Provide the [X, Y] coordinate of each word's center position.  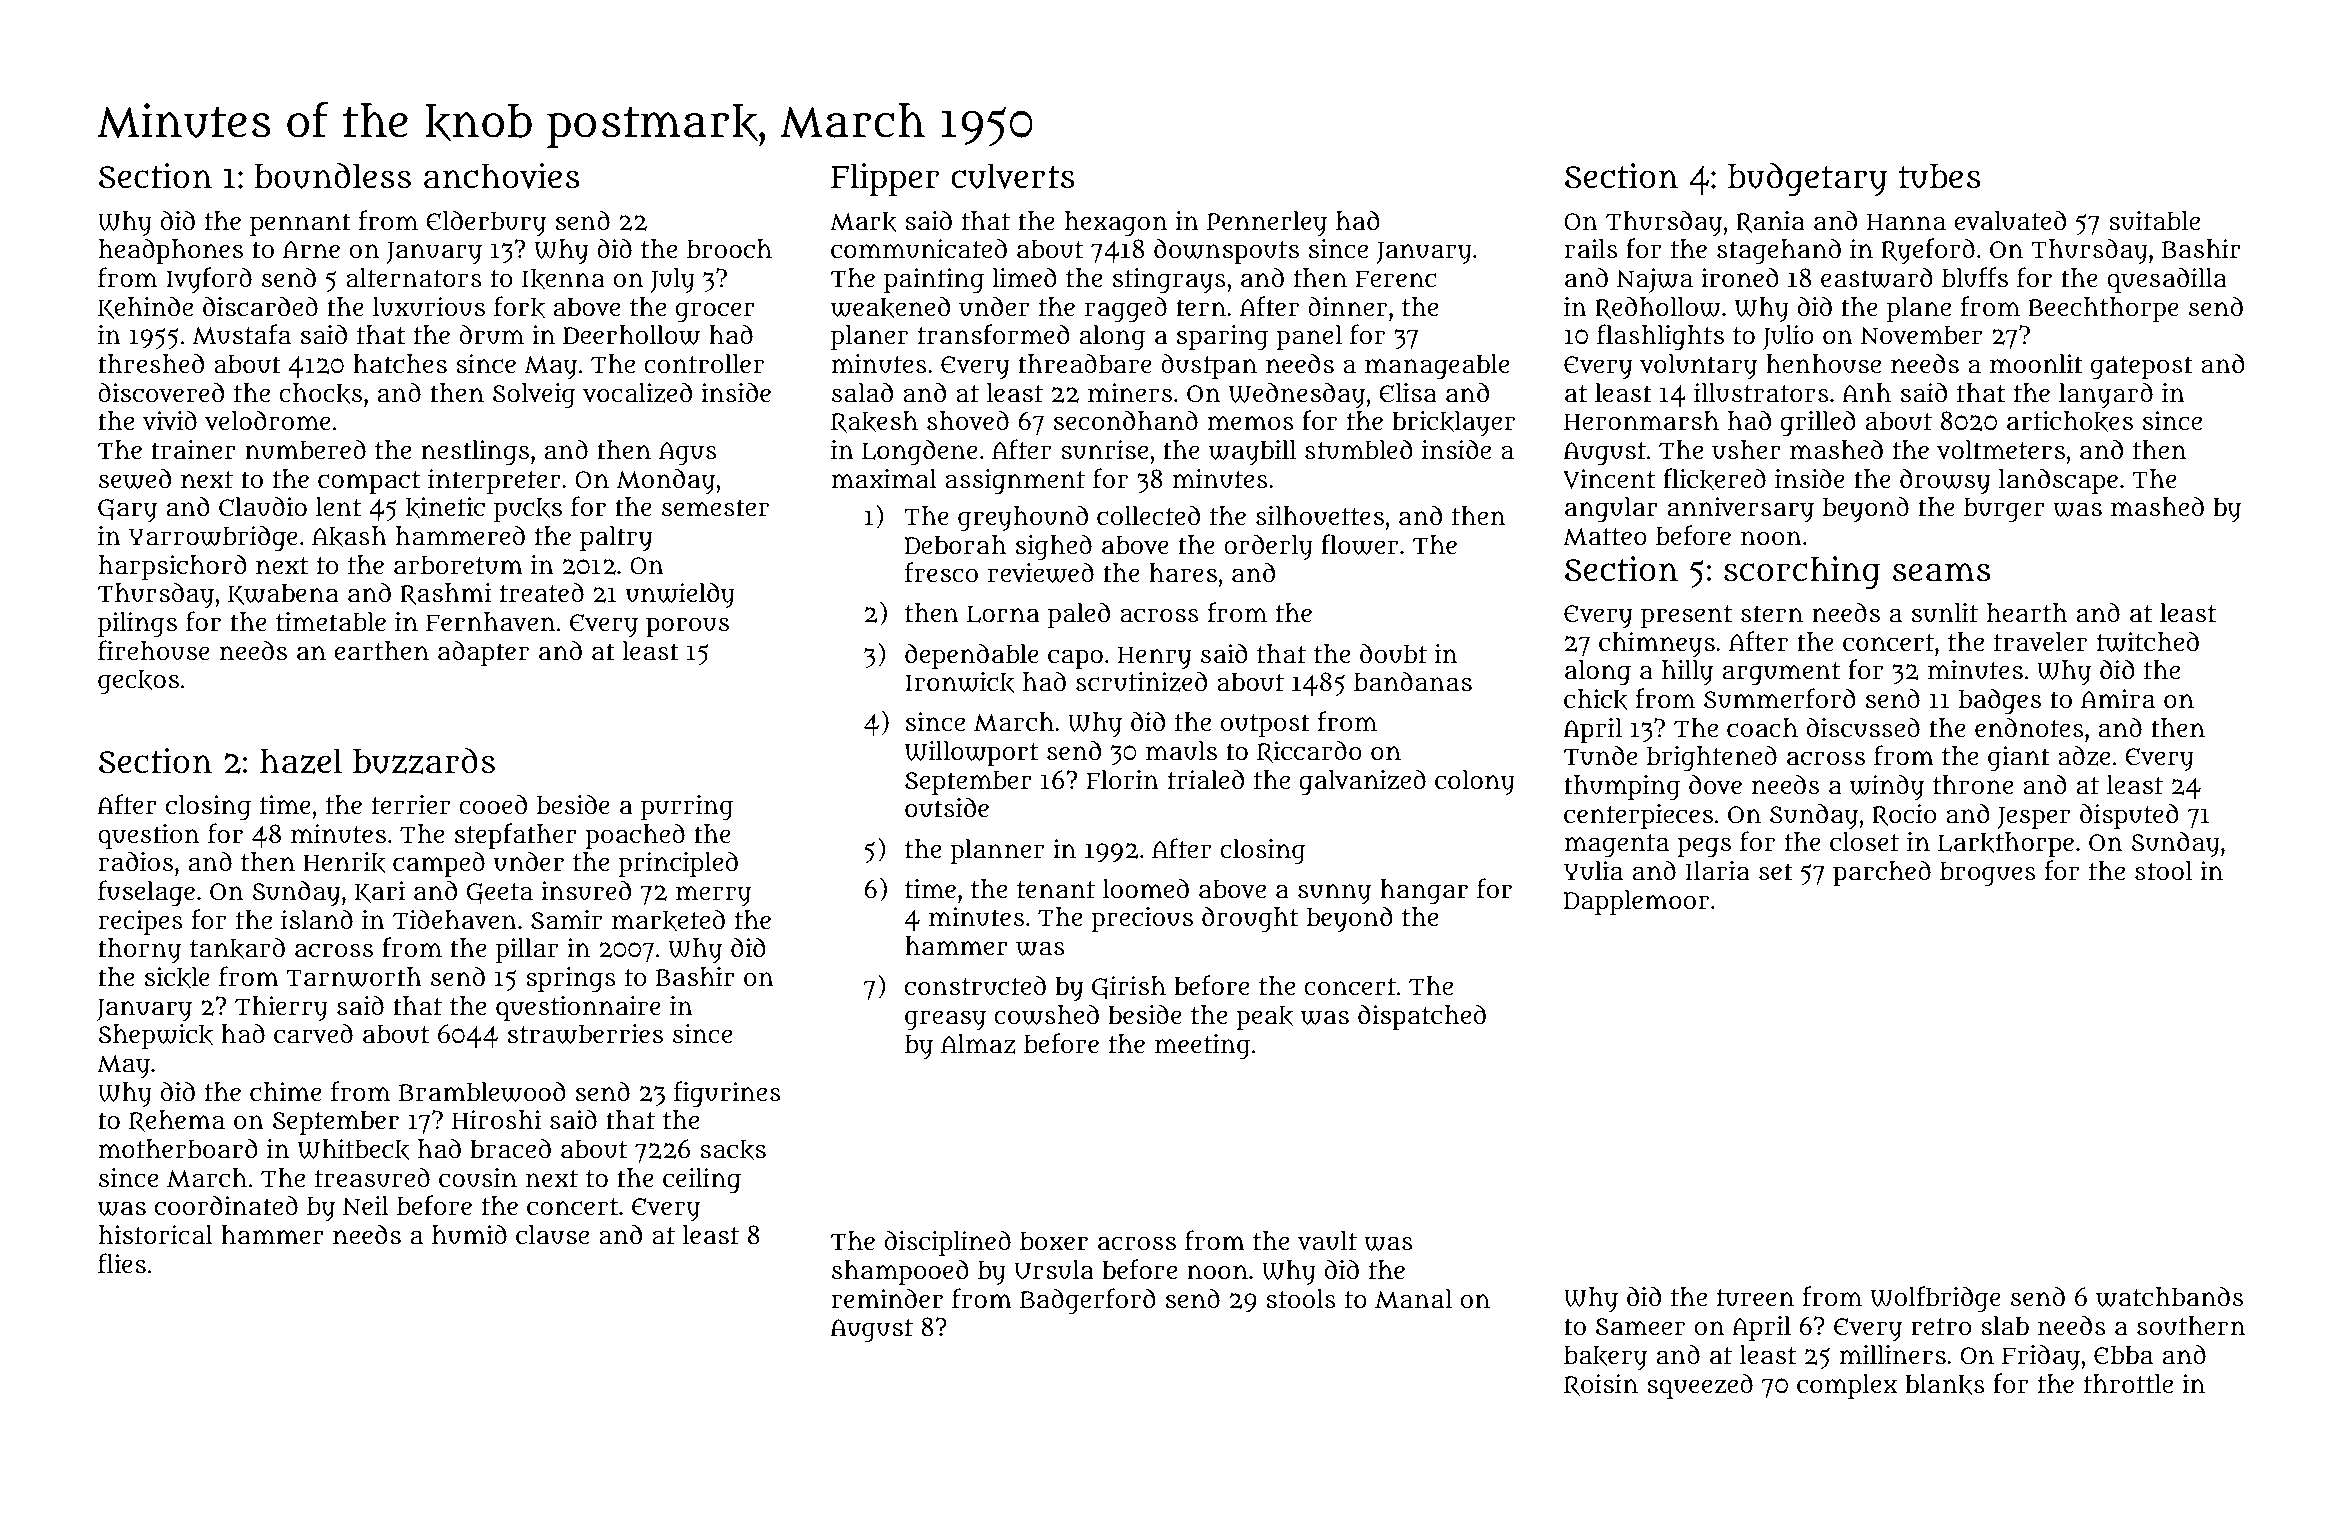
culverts [1013, 176]
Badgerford [1088, 1301]
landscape [2058, 481]
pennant [300, 224]
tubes [1940, 176]
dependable [972, 656]
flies [122, 1263]
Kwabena [283, 594]
